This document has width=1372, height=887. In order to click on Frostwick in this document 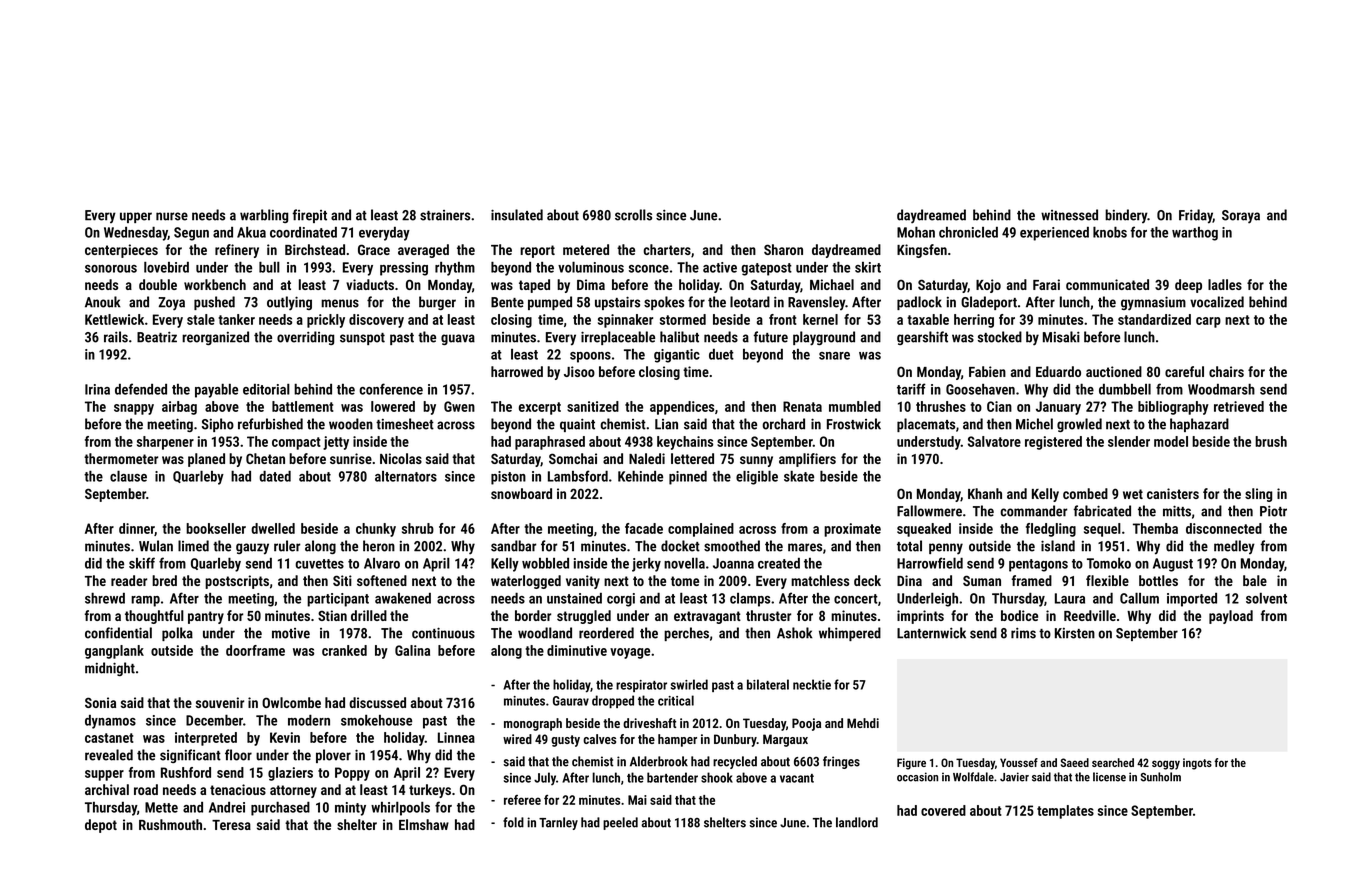, I will do `click(854, 424)`.
